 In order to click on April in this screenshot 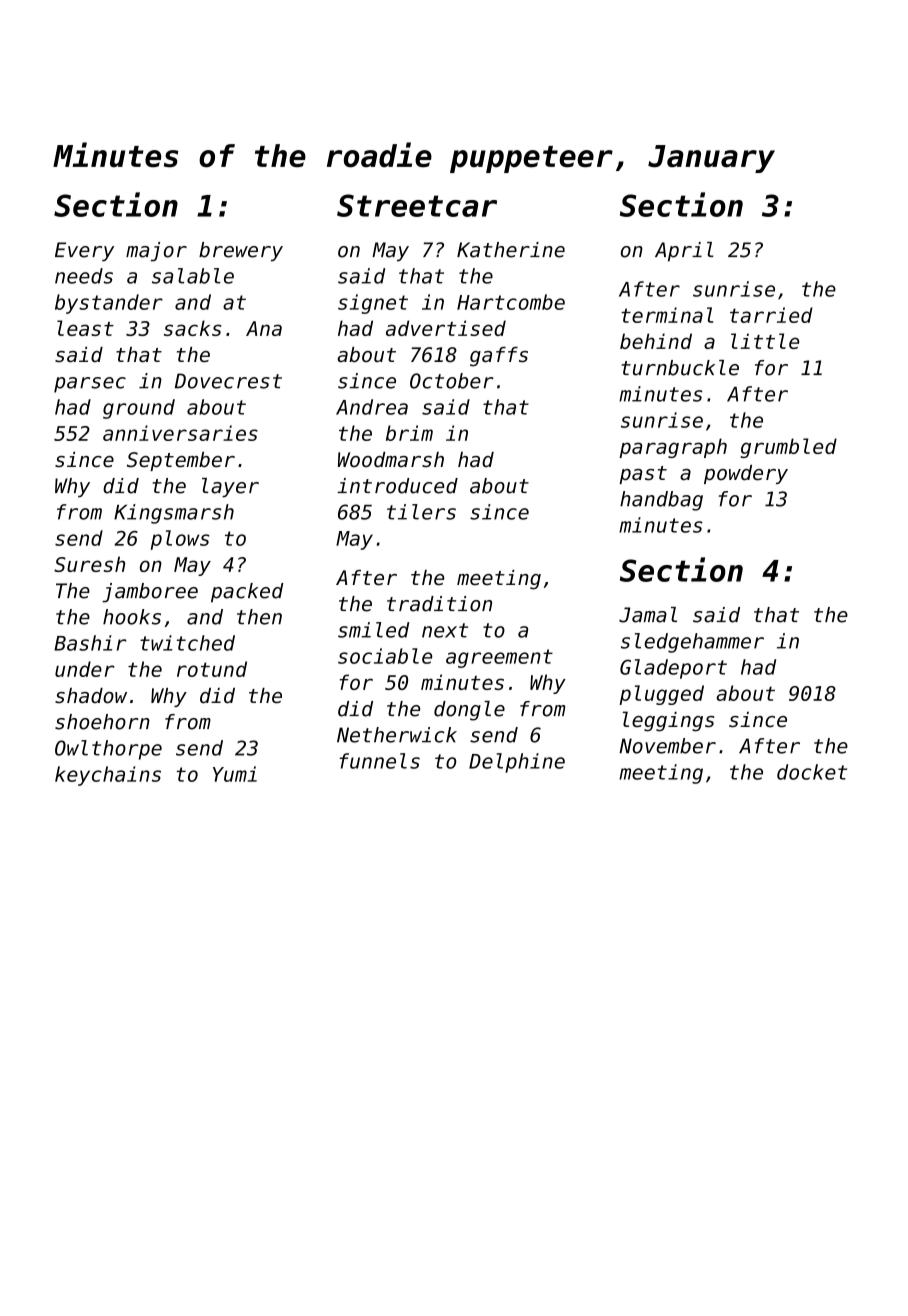, I will do `click(684, 252)`.
